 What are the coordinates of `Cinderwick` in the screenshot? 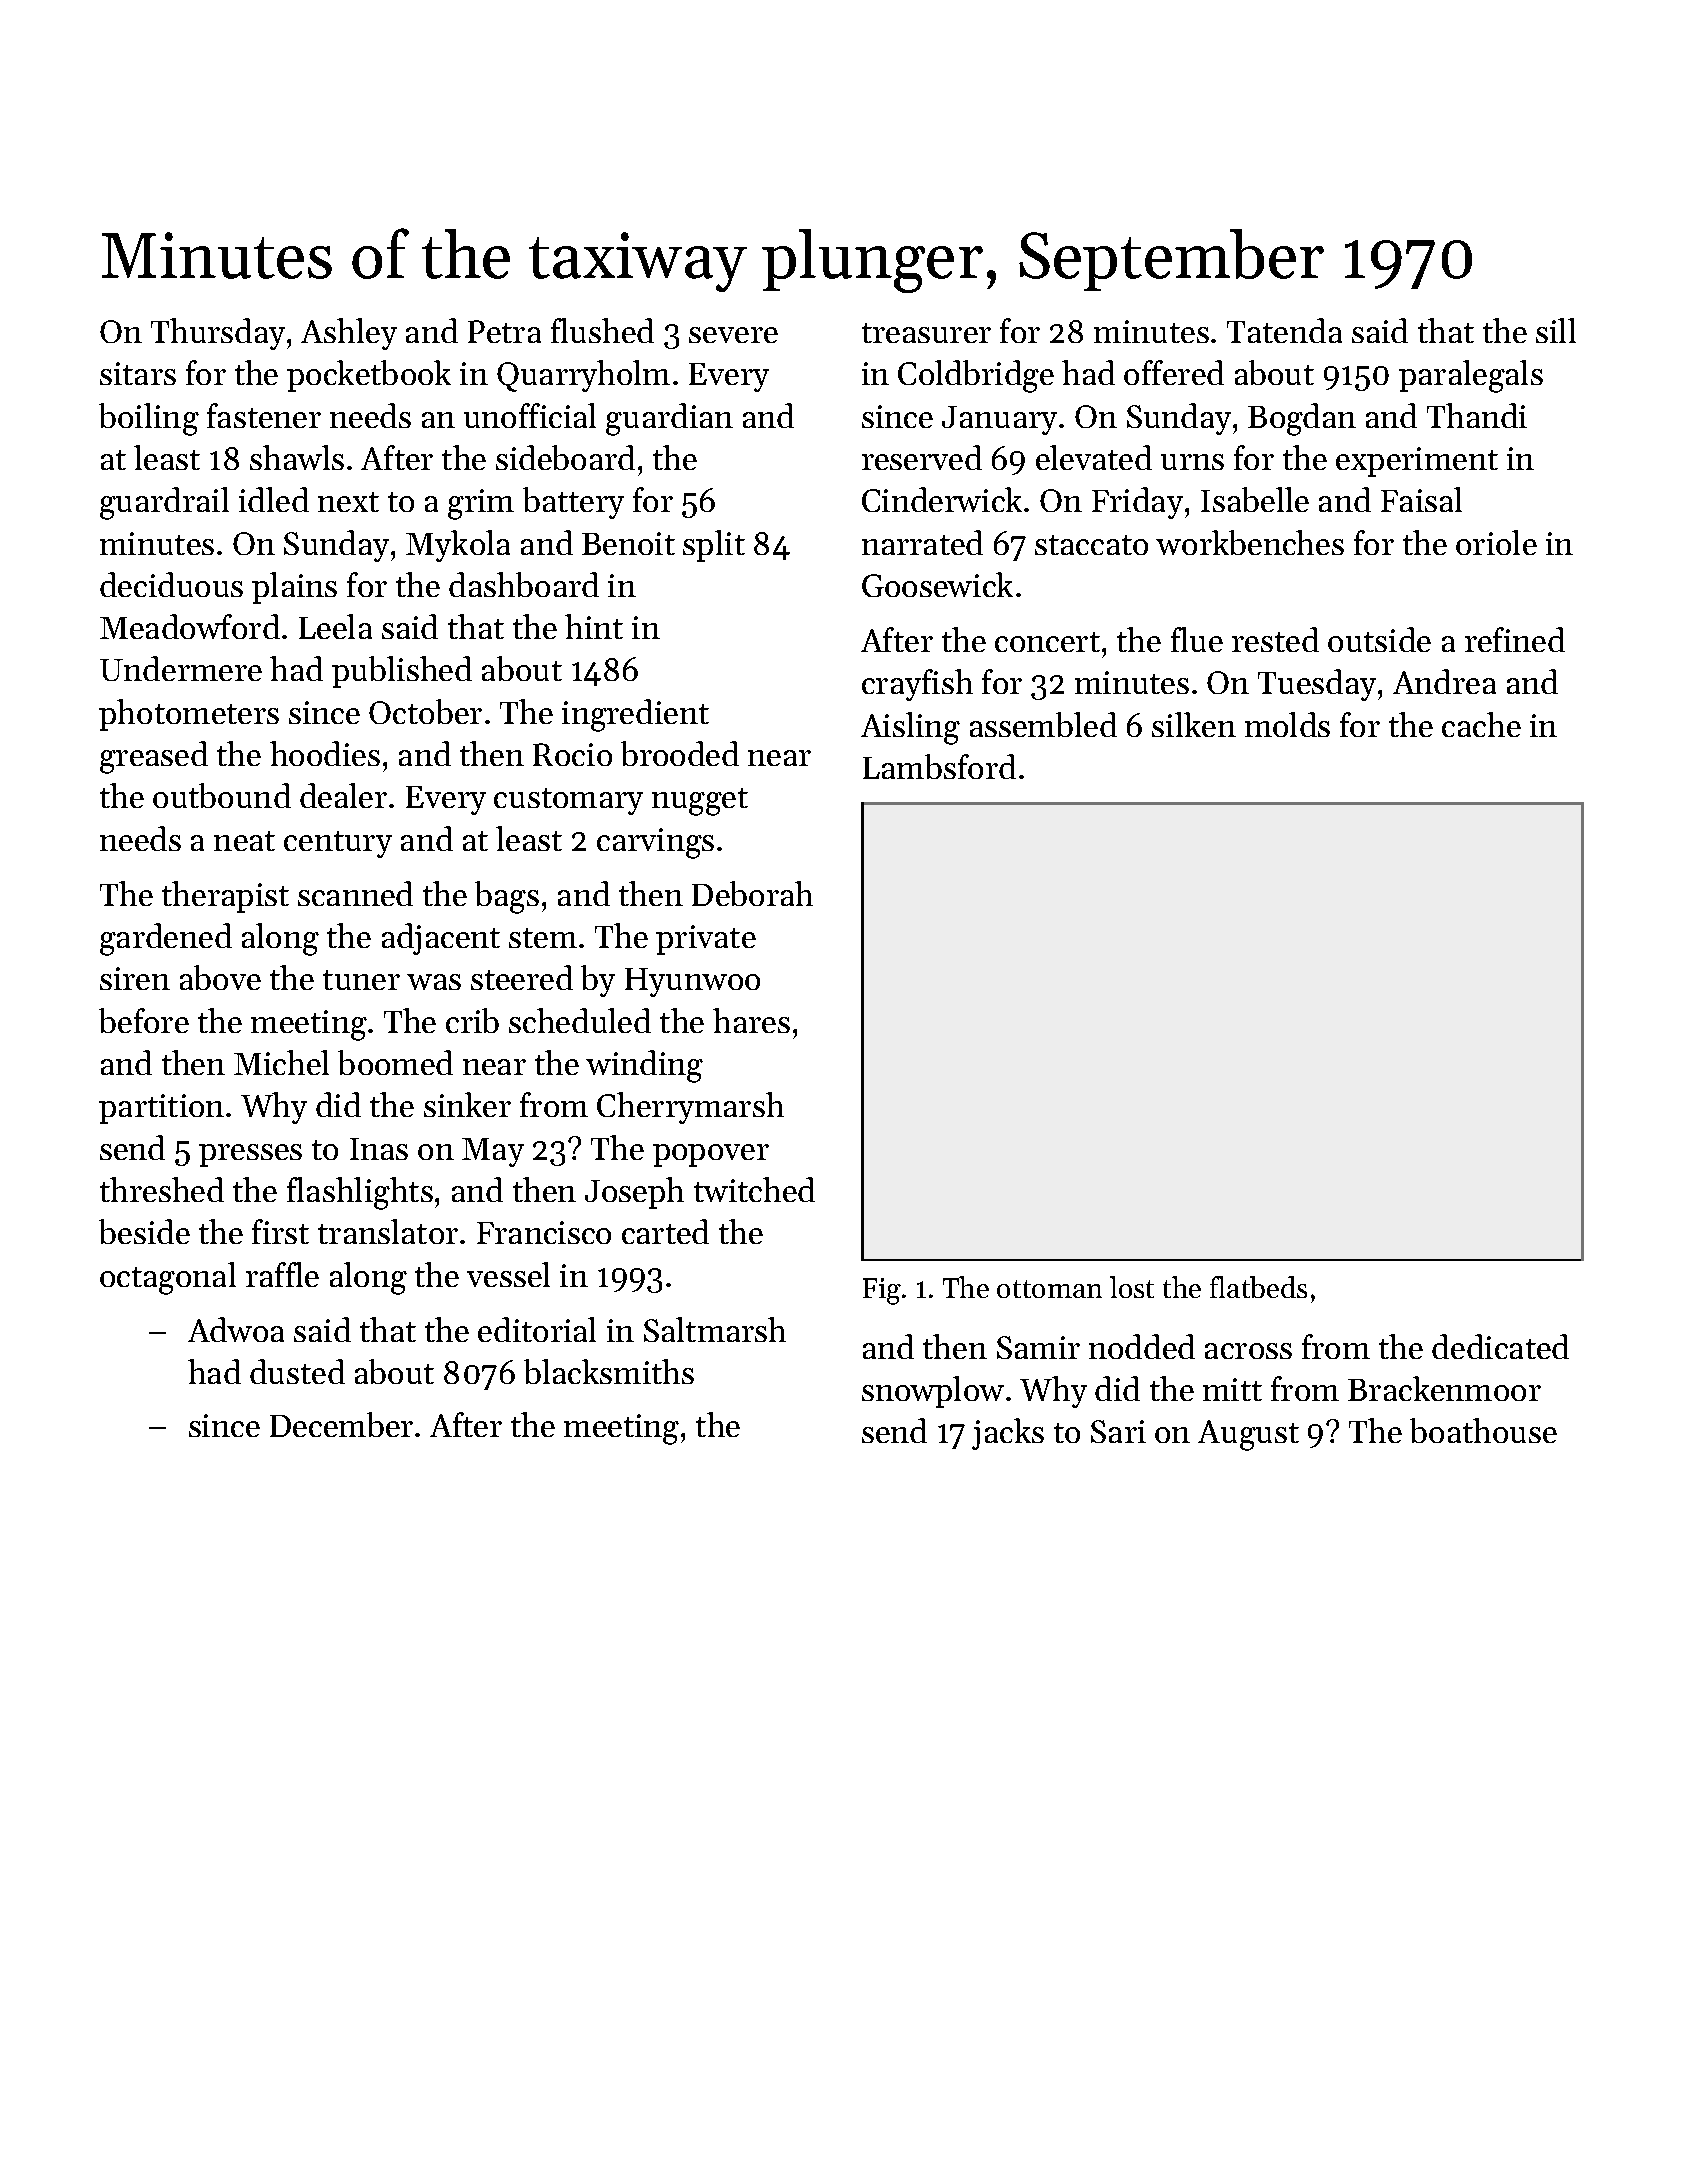 It's located at (942, 499).
